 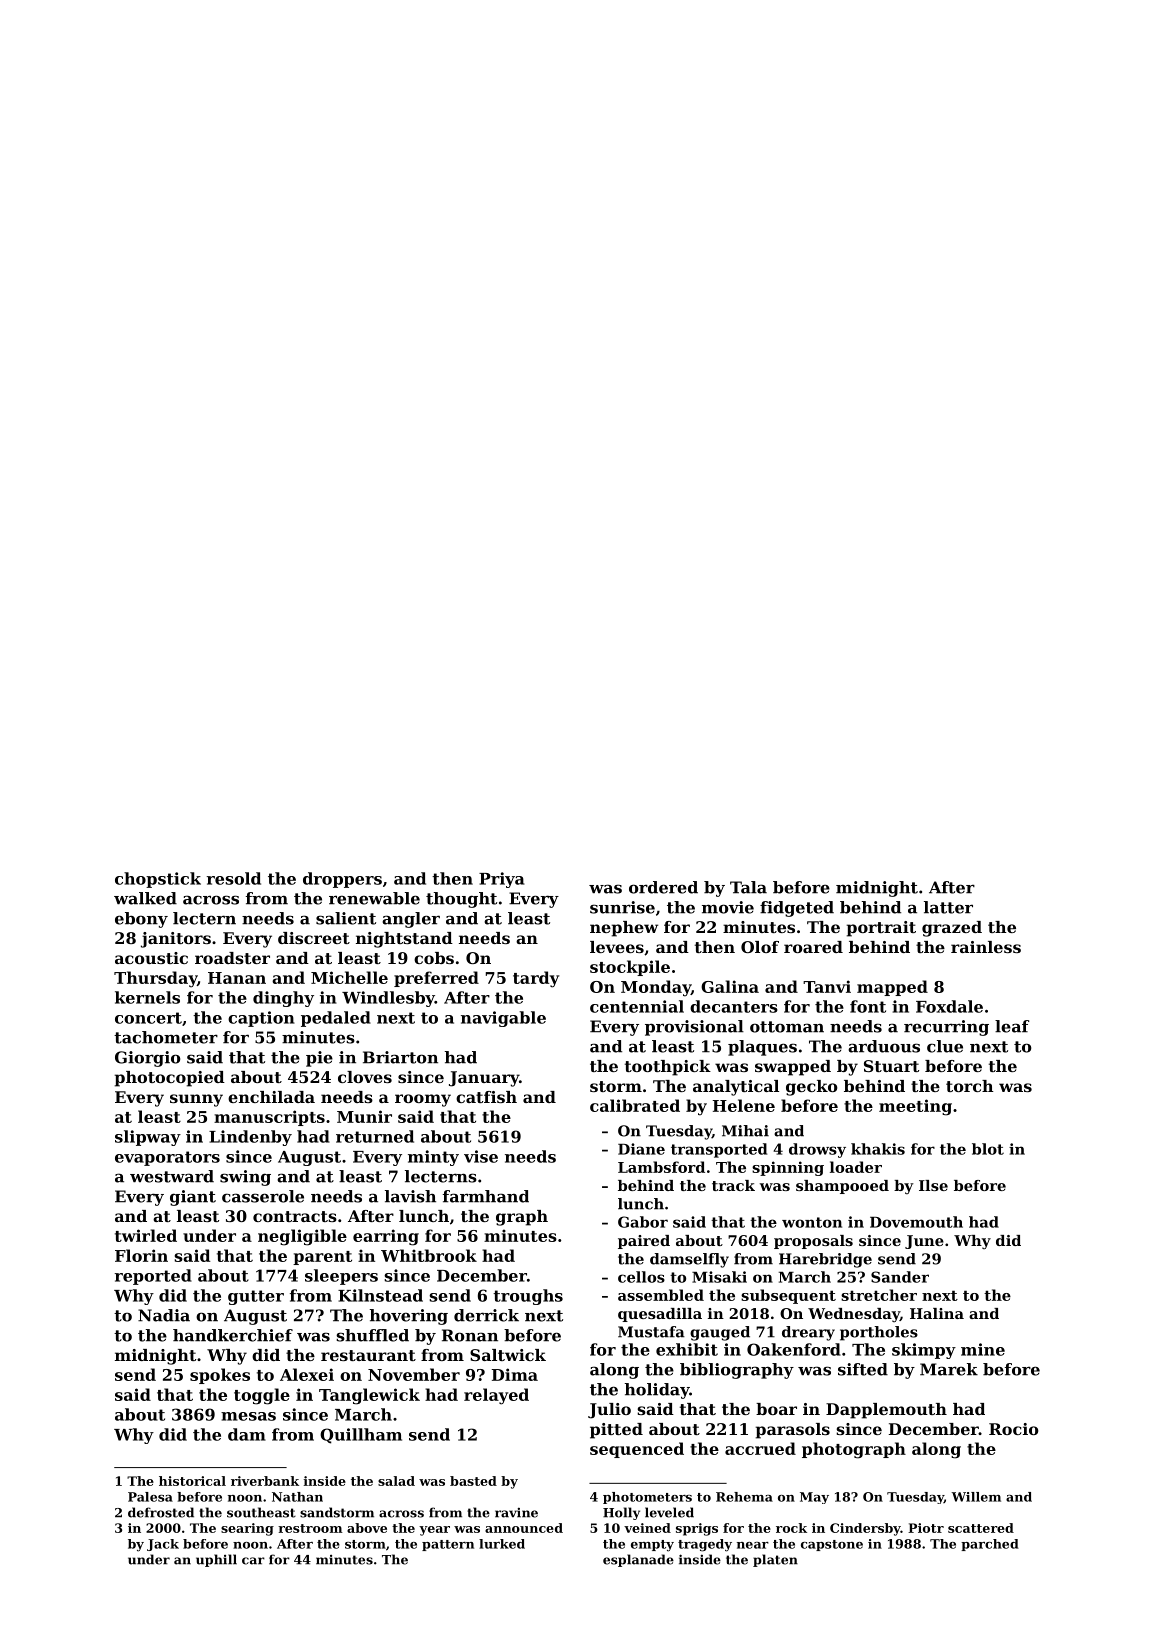 I want to click on arduous, so click(x=884, y=1046).
